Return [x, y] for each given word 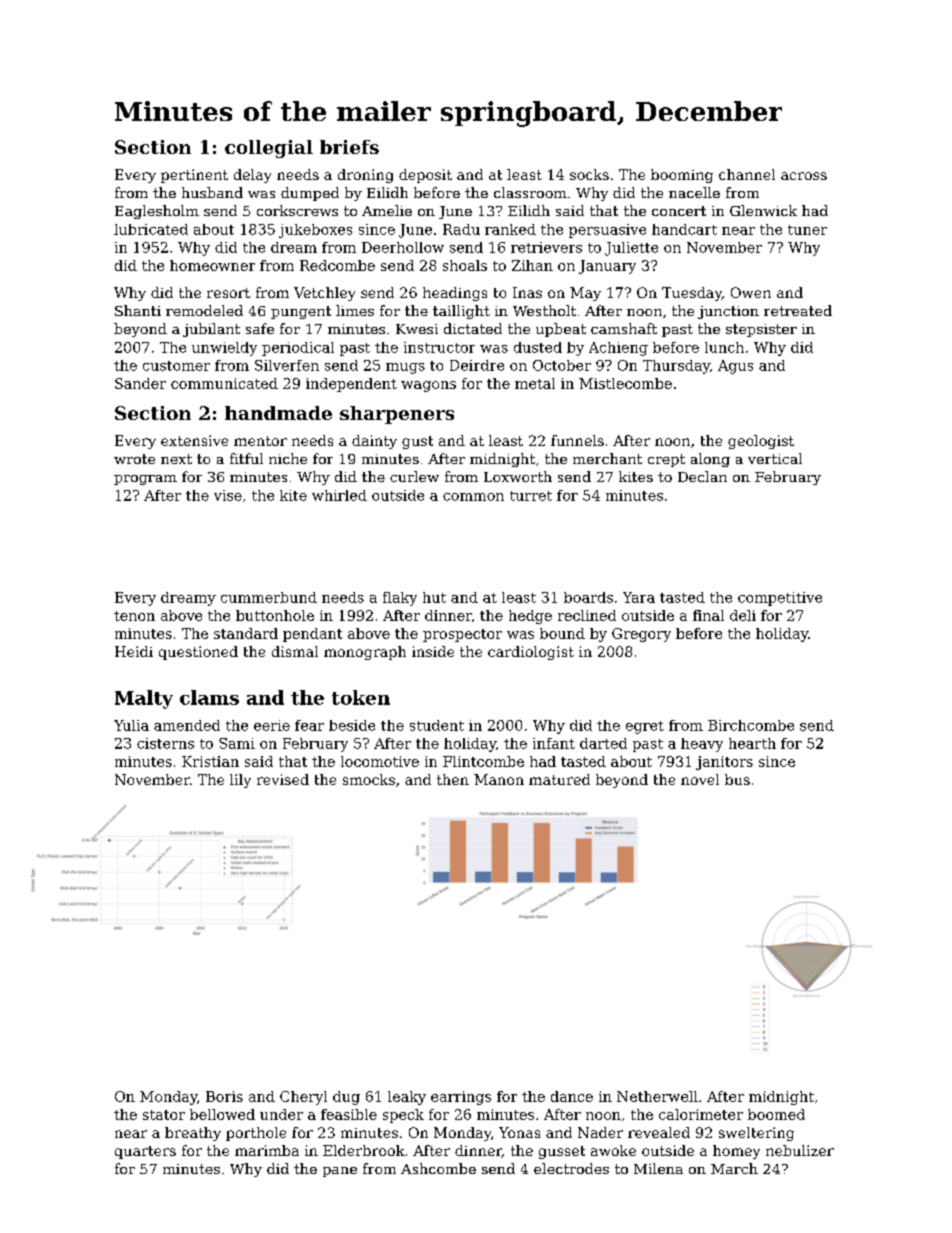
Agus [735, 367]
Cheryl [303, 1098]
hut [434, 597]
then [453, 779]
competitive [780, 599]
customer [176, 366]
